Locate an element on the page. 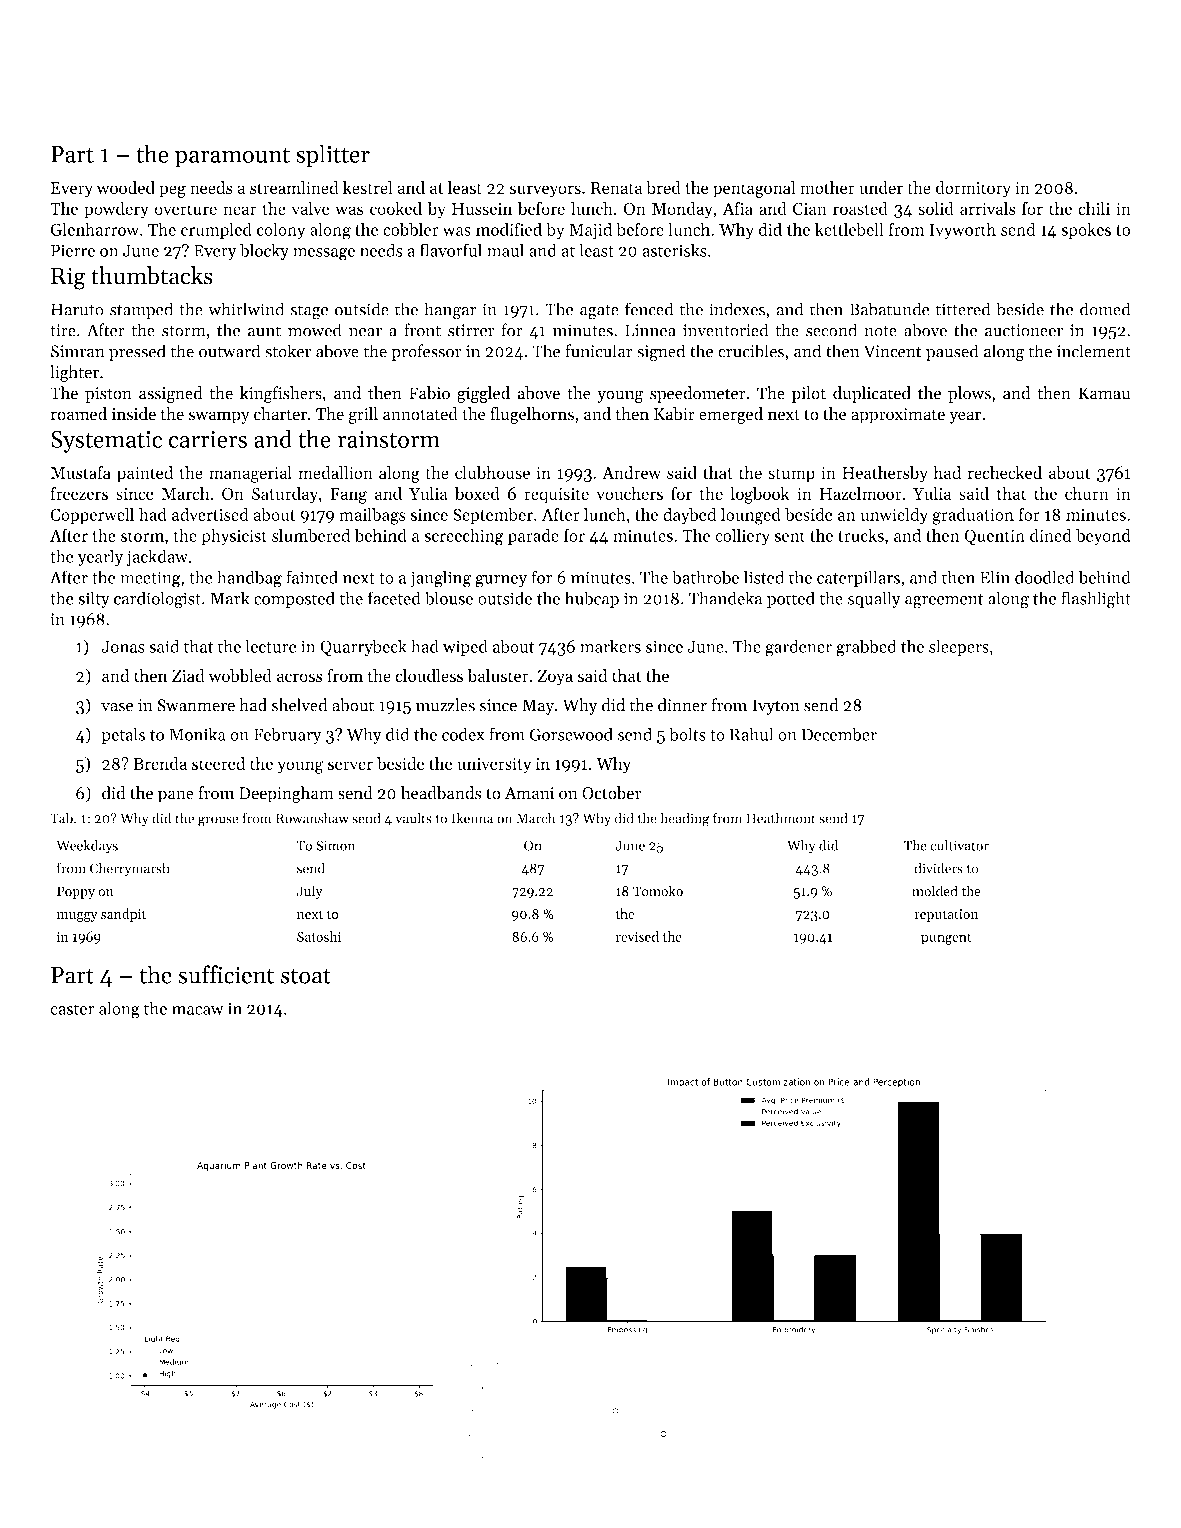 The height and width of the image is (1528, 1181). under is located at coordinates (881, 187).
